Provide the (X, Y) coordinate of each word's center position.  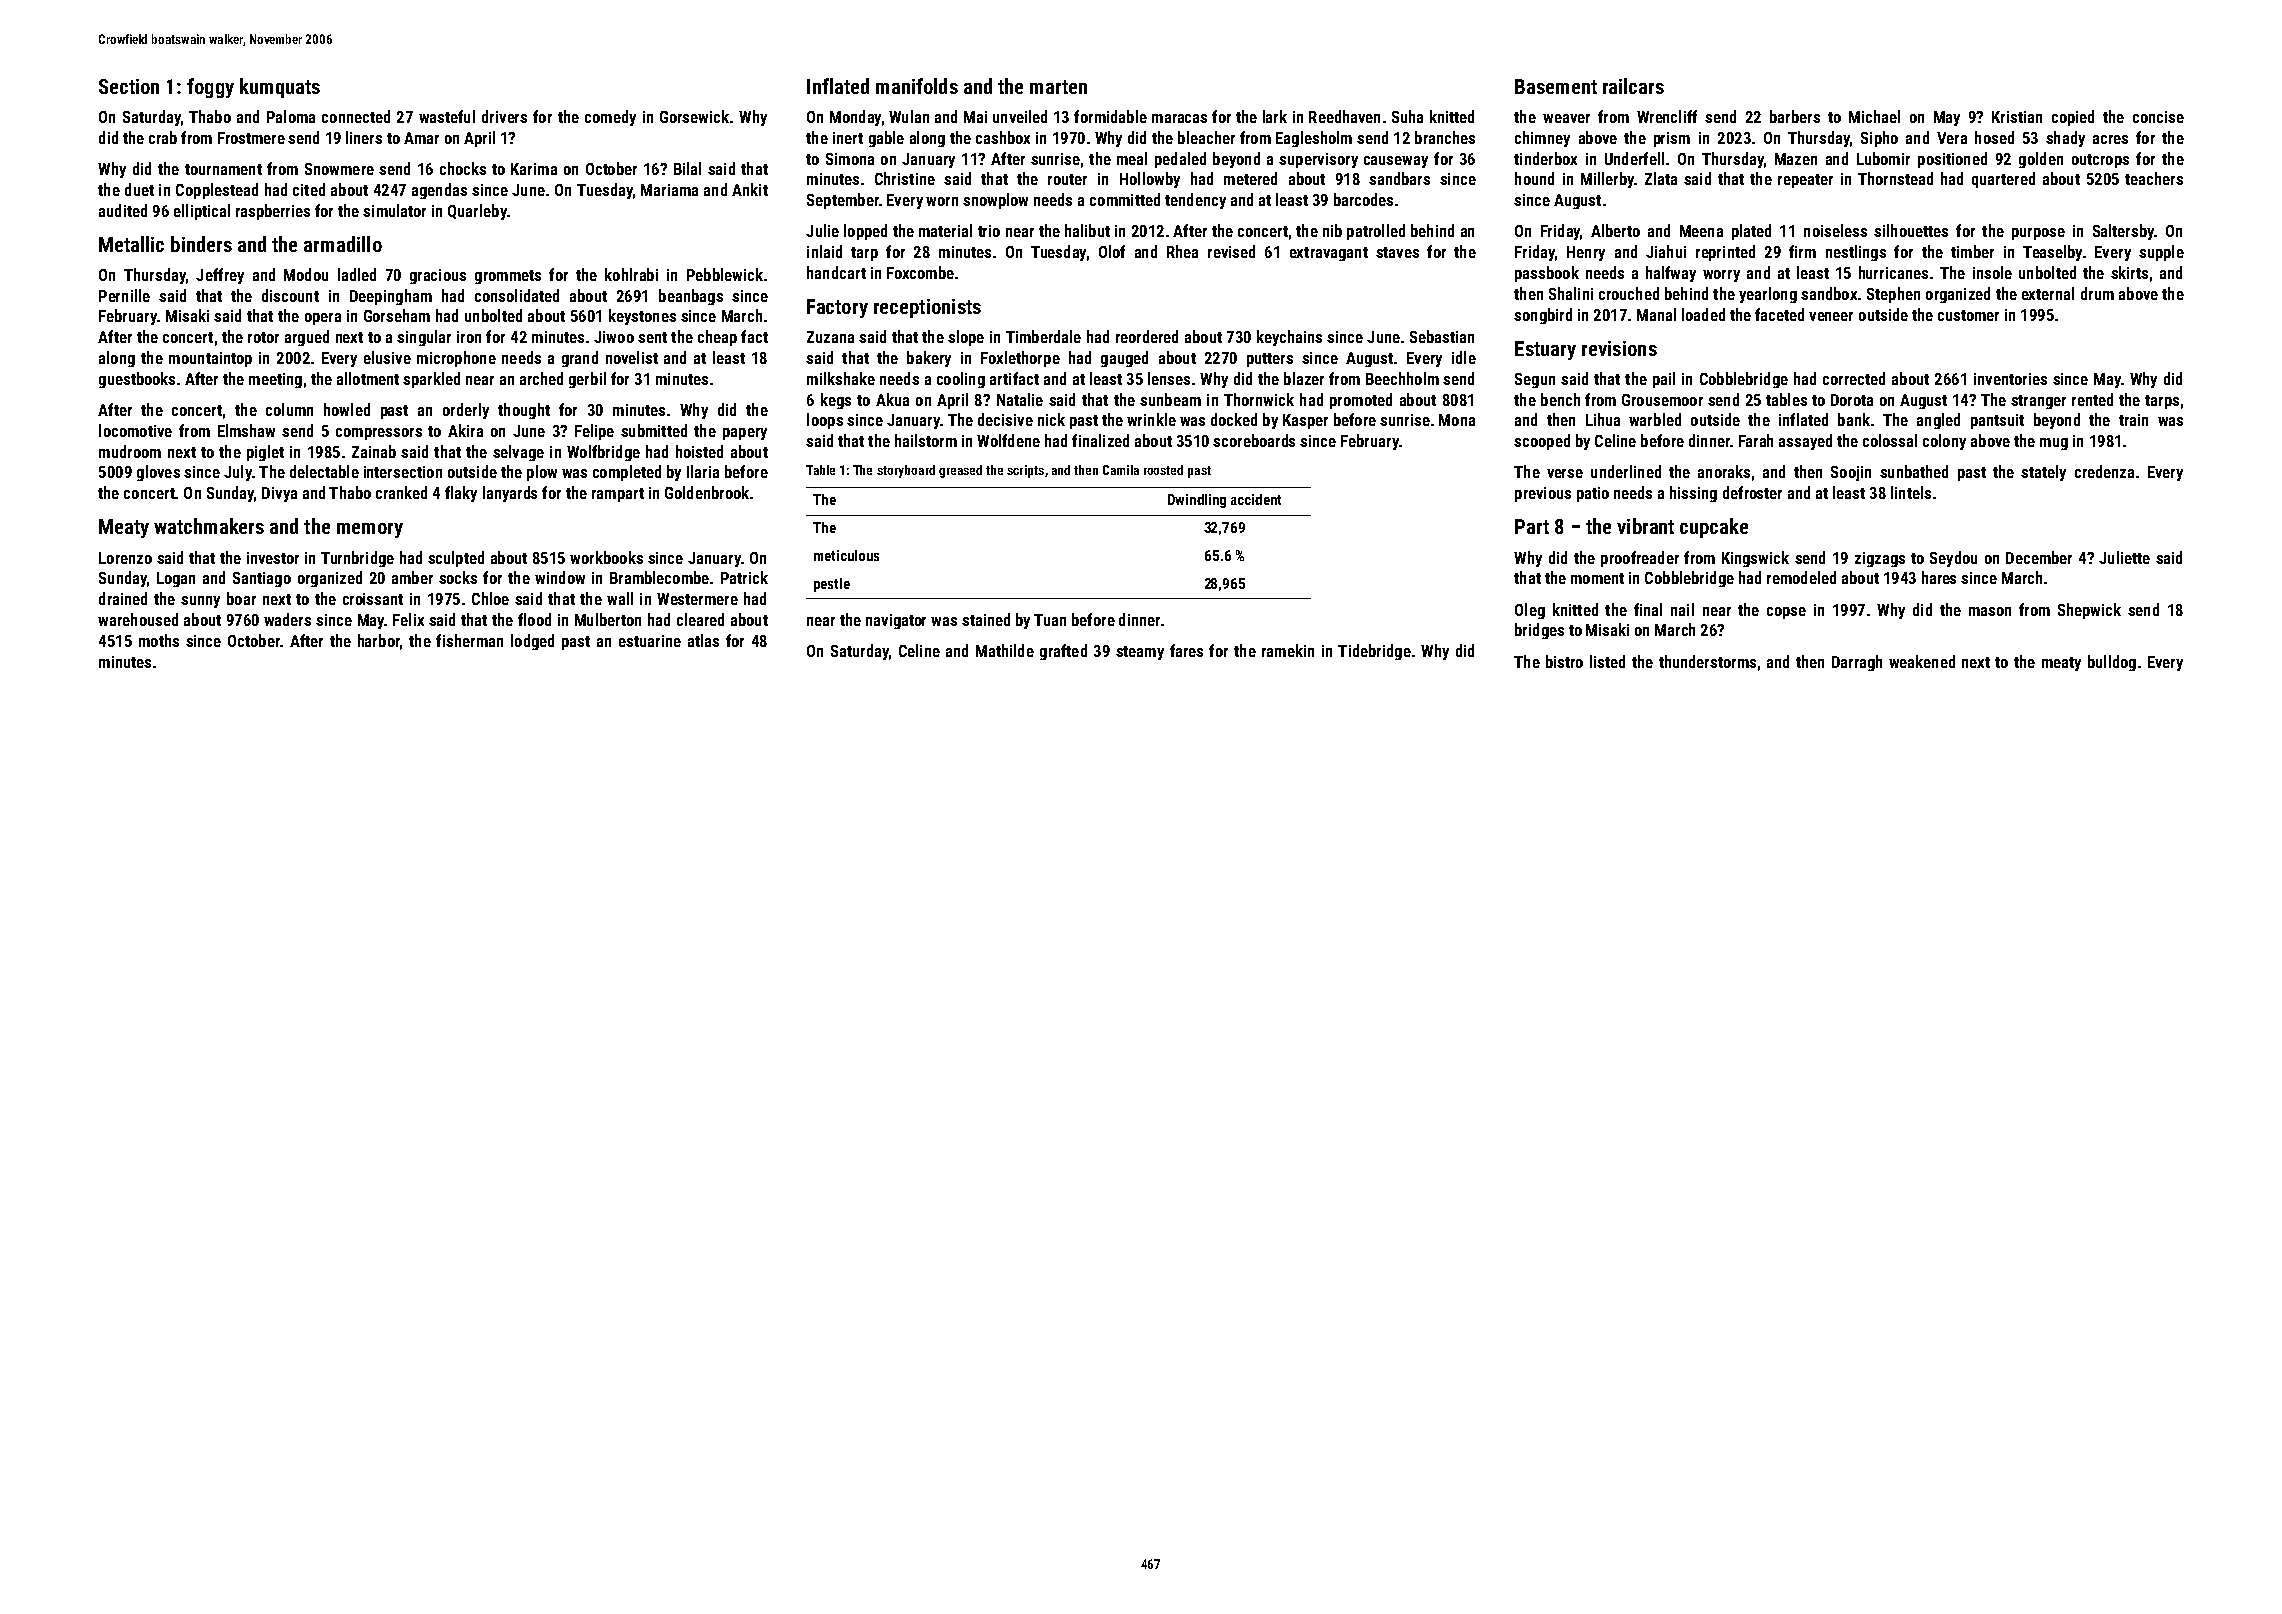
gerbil (587, 380)
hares (1939, 577)
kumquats (280, 88)
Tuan (1050, 620)
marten (1058, 87)
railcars (1633, 86)
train (2133, 420)
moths (159, 640)
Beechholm (1402, 378)
